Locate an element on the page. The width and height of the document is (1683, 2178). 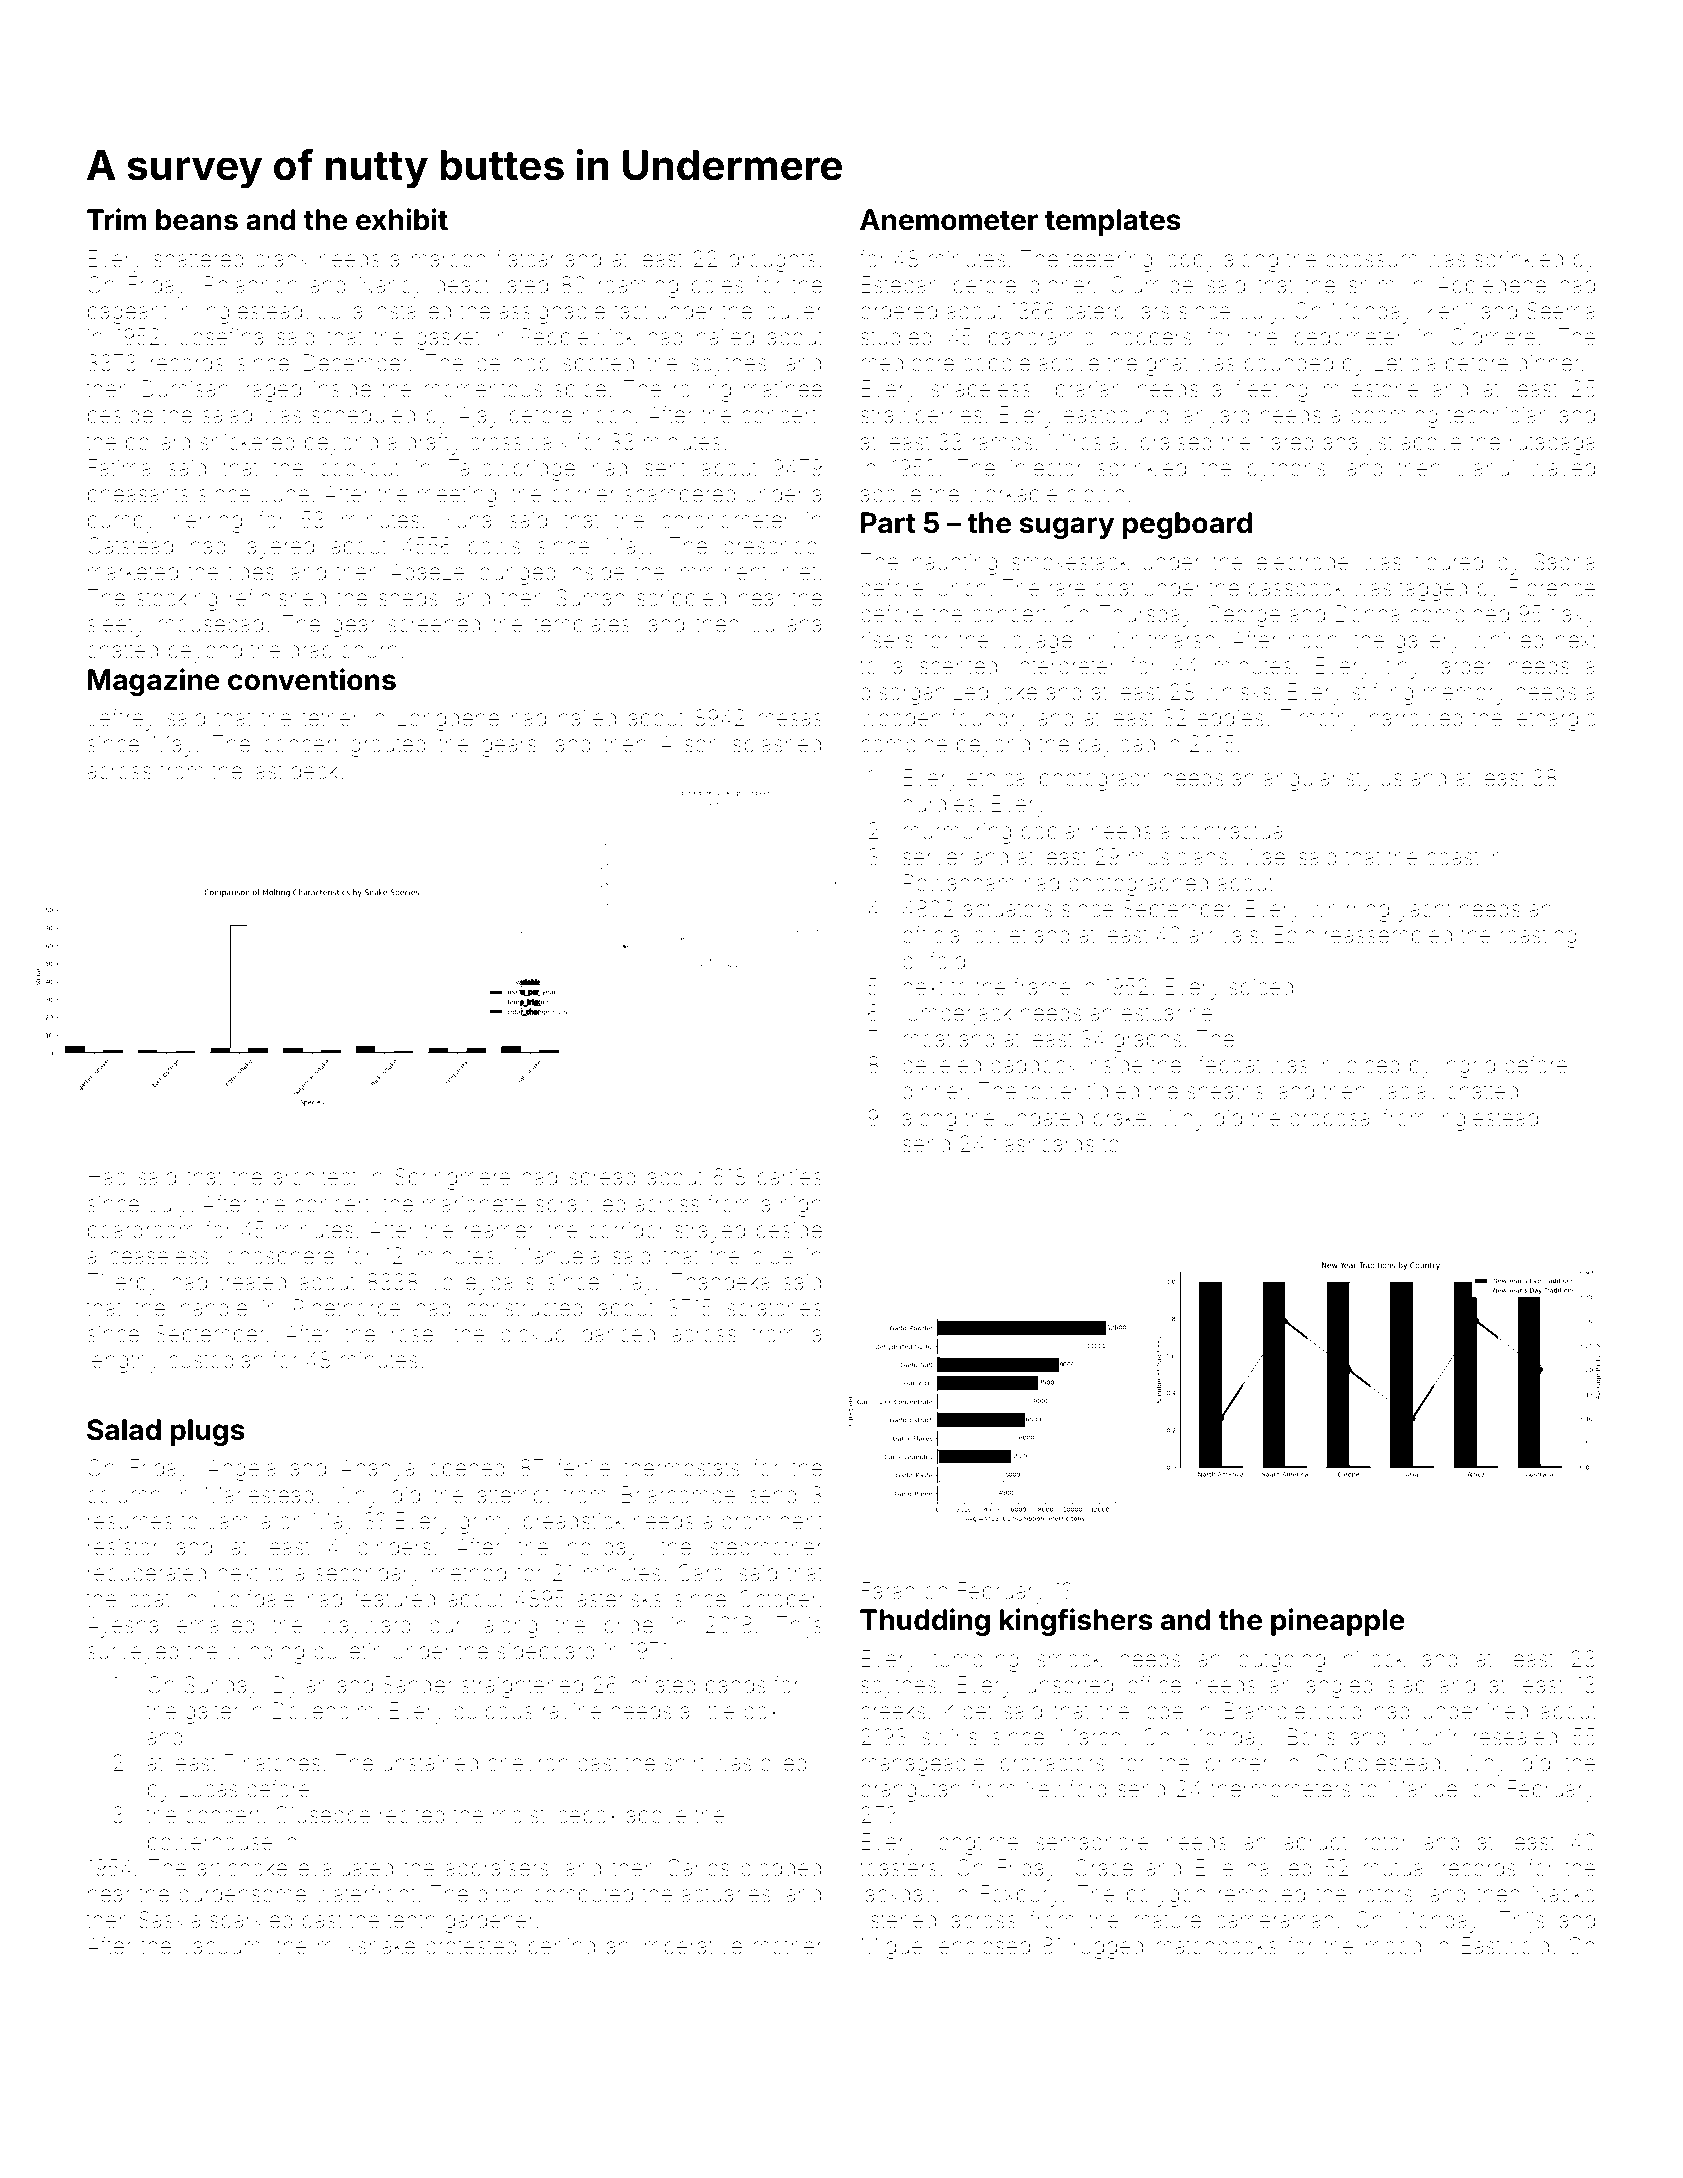
opossum is located at coordinates (1371, 263).
